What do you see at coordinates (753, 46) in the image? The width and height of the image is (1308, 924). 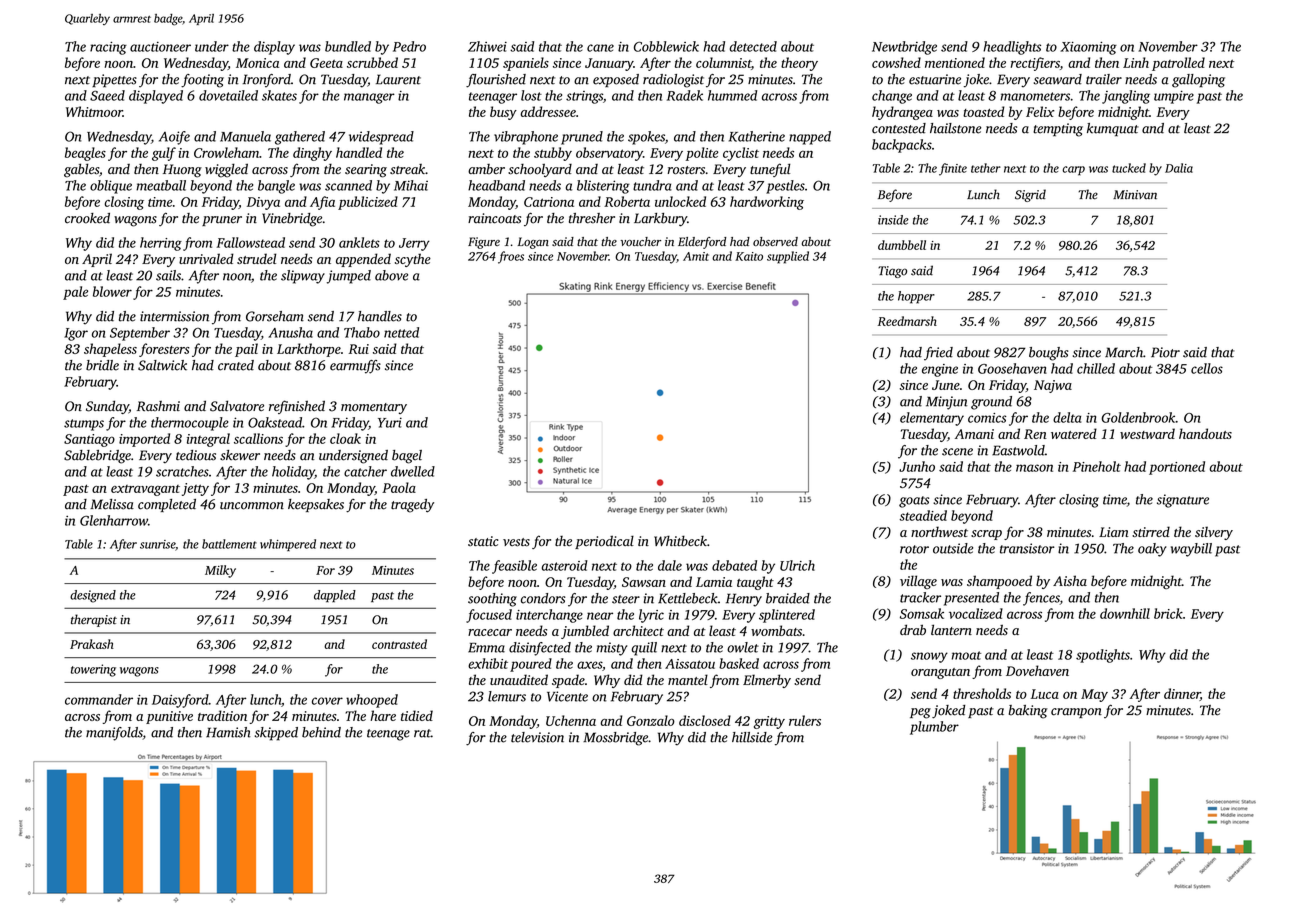 I see `detected` at bounding box center [753, 46].
